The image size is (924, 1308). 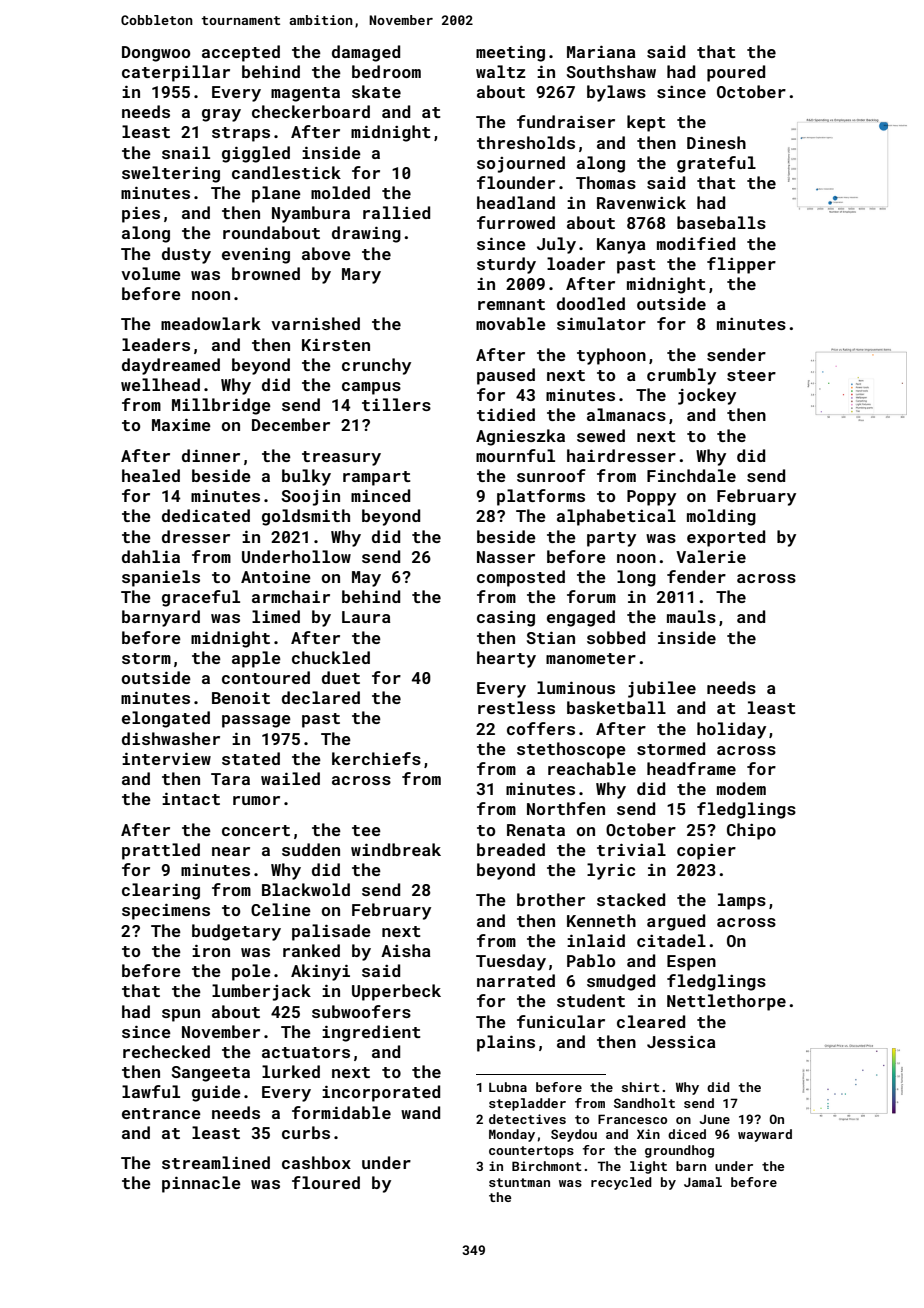 What do you see at coordinates (326, 1182) in the document?
I see `floured` at bounding box center [326, 1182].
